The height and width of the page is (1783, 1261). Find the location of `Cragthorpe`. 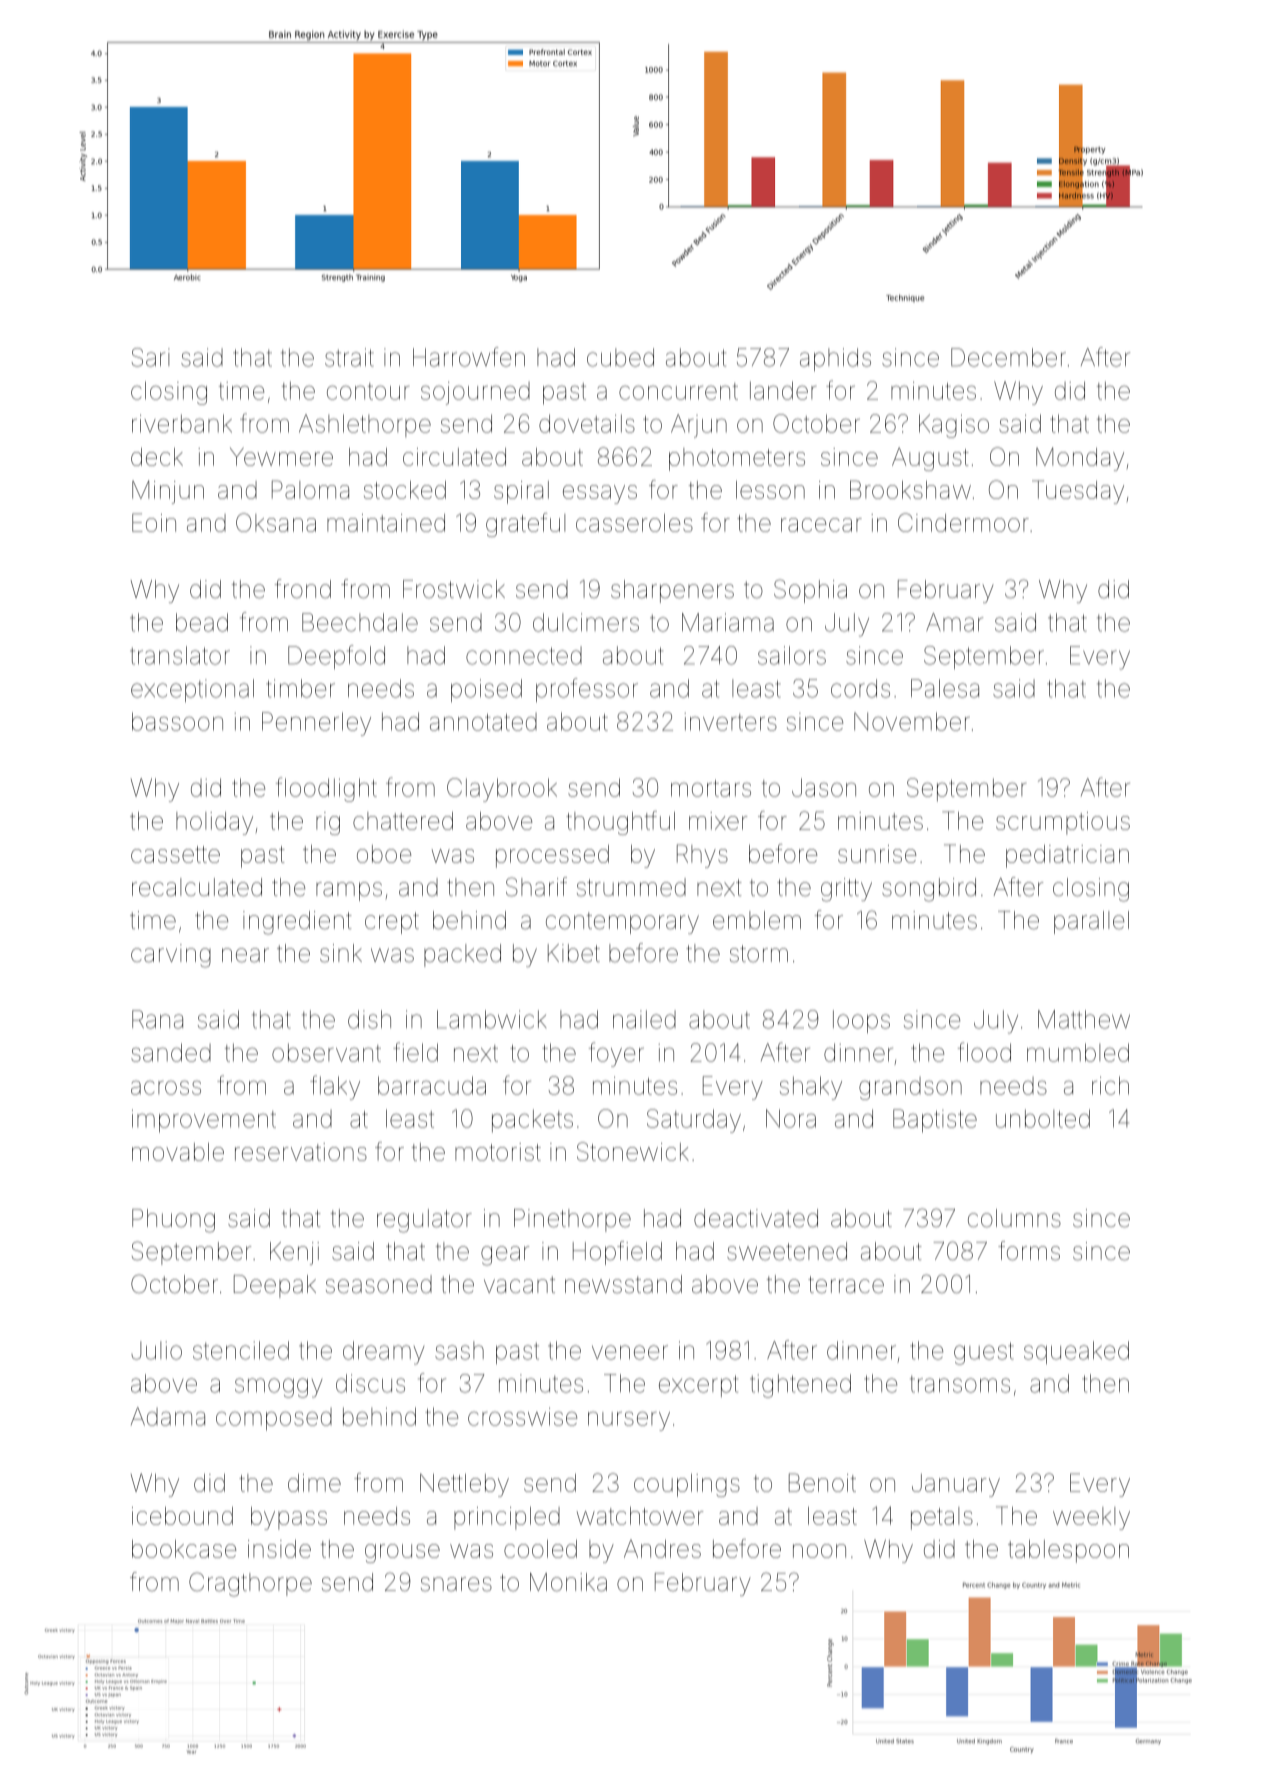

Cragthorpe is located at coordinates (250, 1584).
